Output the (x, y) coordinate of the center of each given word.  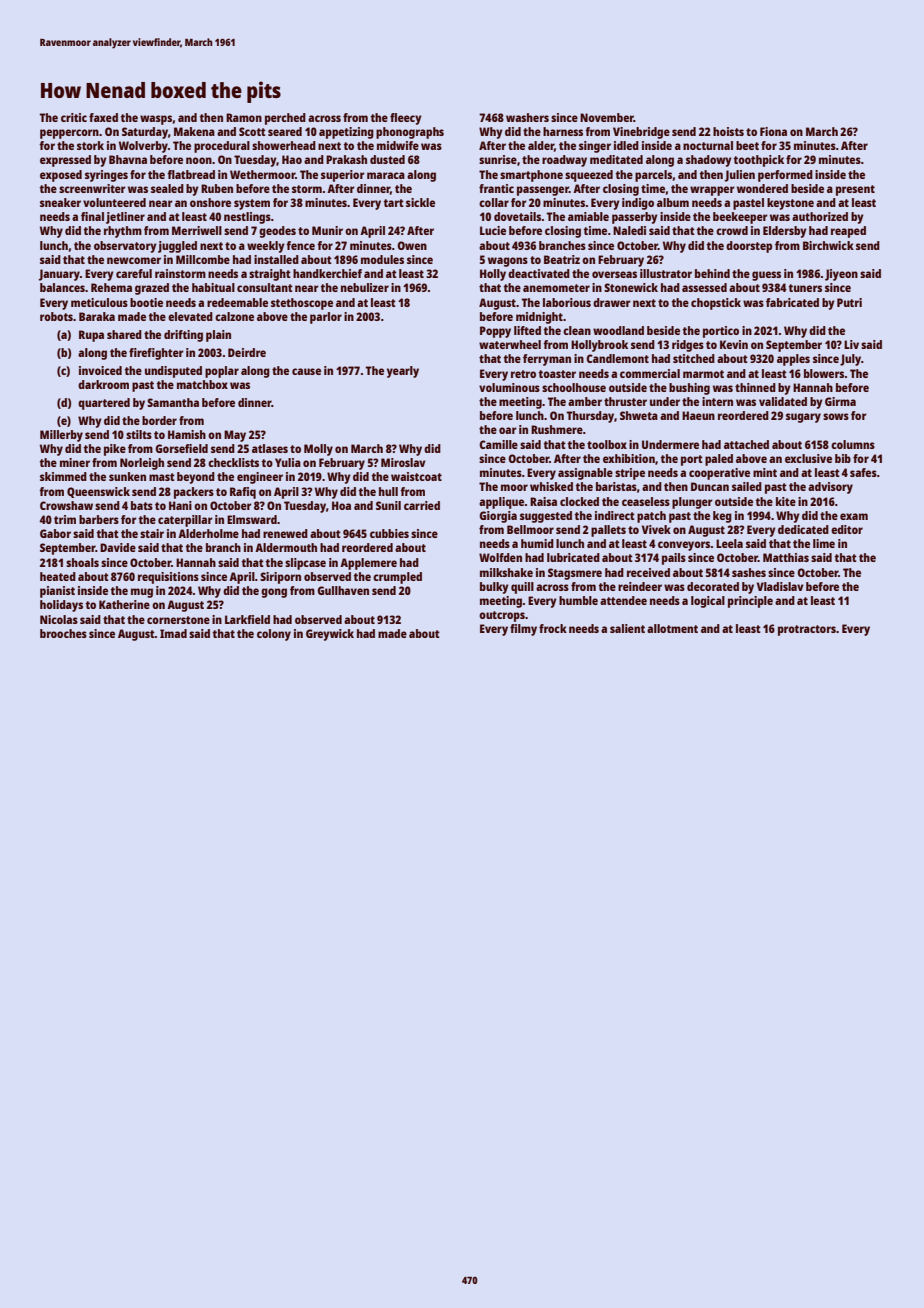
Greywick (330, 635)
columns (853, 444)
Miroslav (403, 462)
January (59, 275)
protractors (807, 630)
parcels (653, 176)
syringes (106, 176)
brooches (63, 633)
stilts (139, 434)
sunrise (498, 159)
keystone (790, 204)
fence (300, 245)
